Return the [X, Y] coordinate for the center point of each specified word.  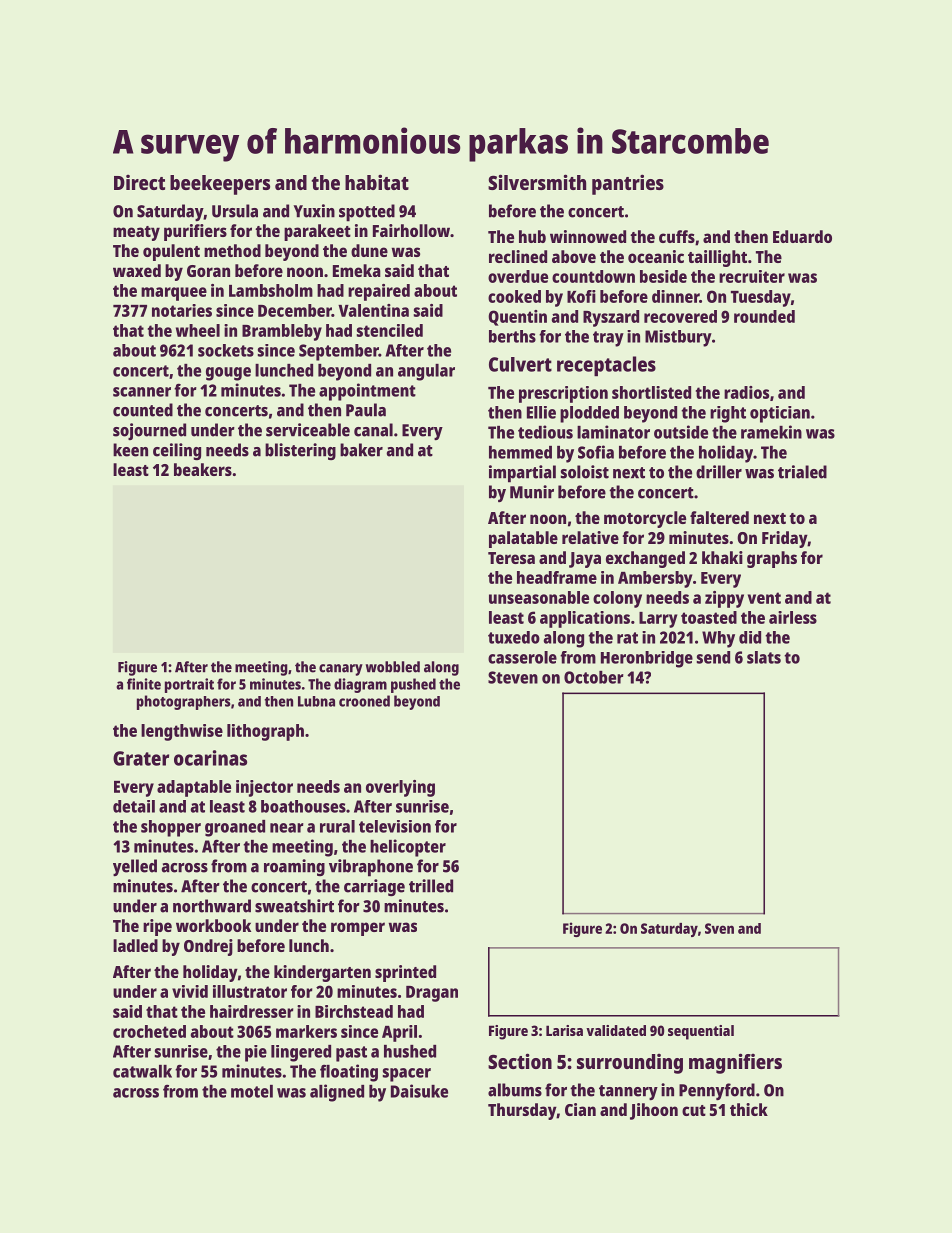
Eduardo [802, 236]
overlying [400, 788]
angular [426, 372]
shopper [171, 828]
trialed [802, 472]
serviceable [308, 430]
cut [694, 1110]
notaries [182, 310]
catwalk [142, 1071]
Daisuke [419, 1091]
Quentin [517, 318]
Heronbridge [647, 659]
